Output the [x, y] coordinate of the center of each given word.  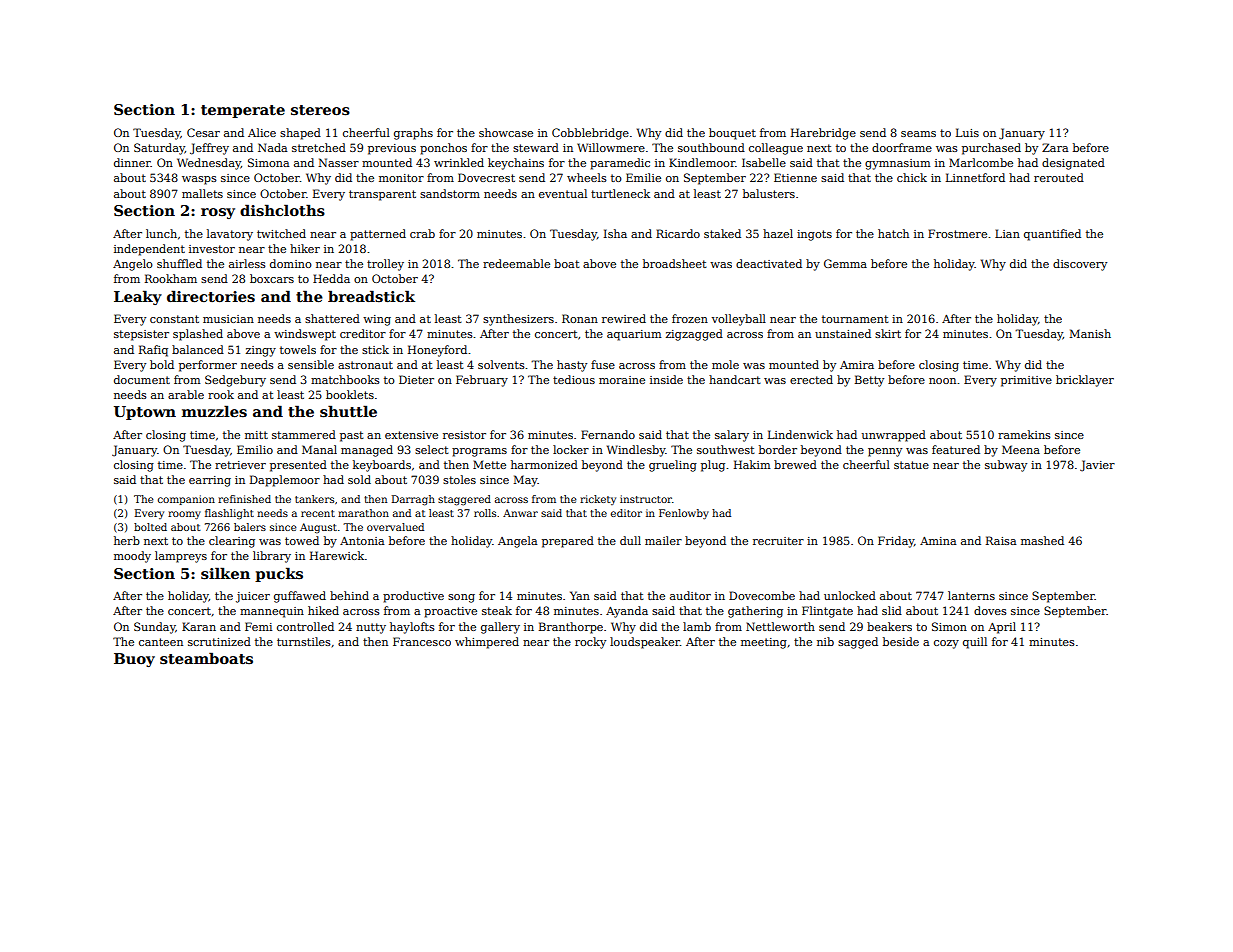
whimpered [487, 643]
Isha [615, 233]
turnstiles [304, 641]
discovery [1080, 265]
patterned [378, 235]
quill [975, 643]
